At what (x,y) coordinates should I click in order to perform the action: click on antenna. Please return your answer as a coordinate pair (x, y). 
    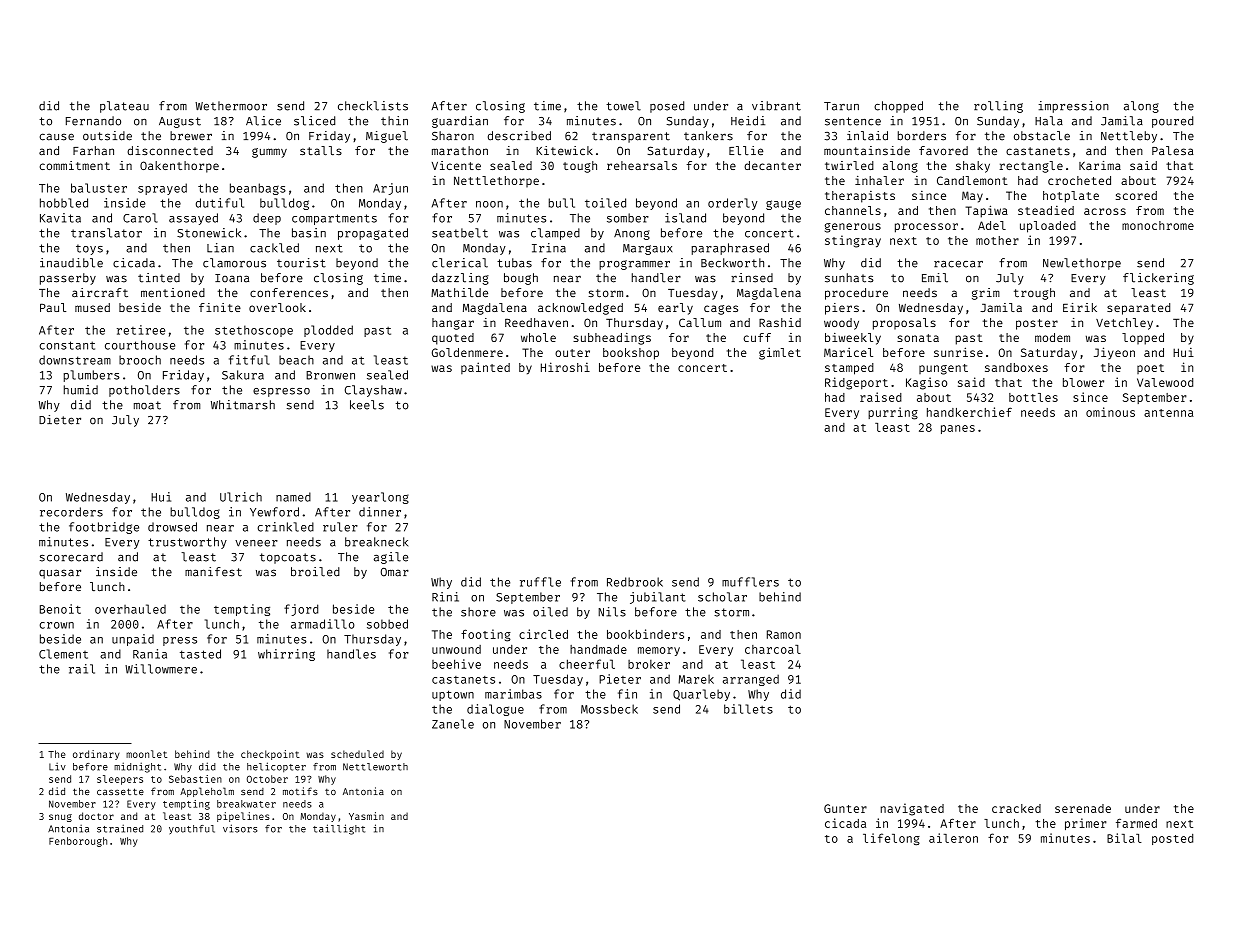
    Looking at the image, I should click on (1169, 413).
